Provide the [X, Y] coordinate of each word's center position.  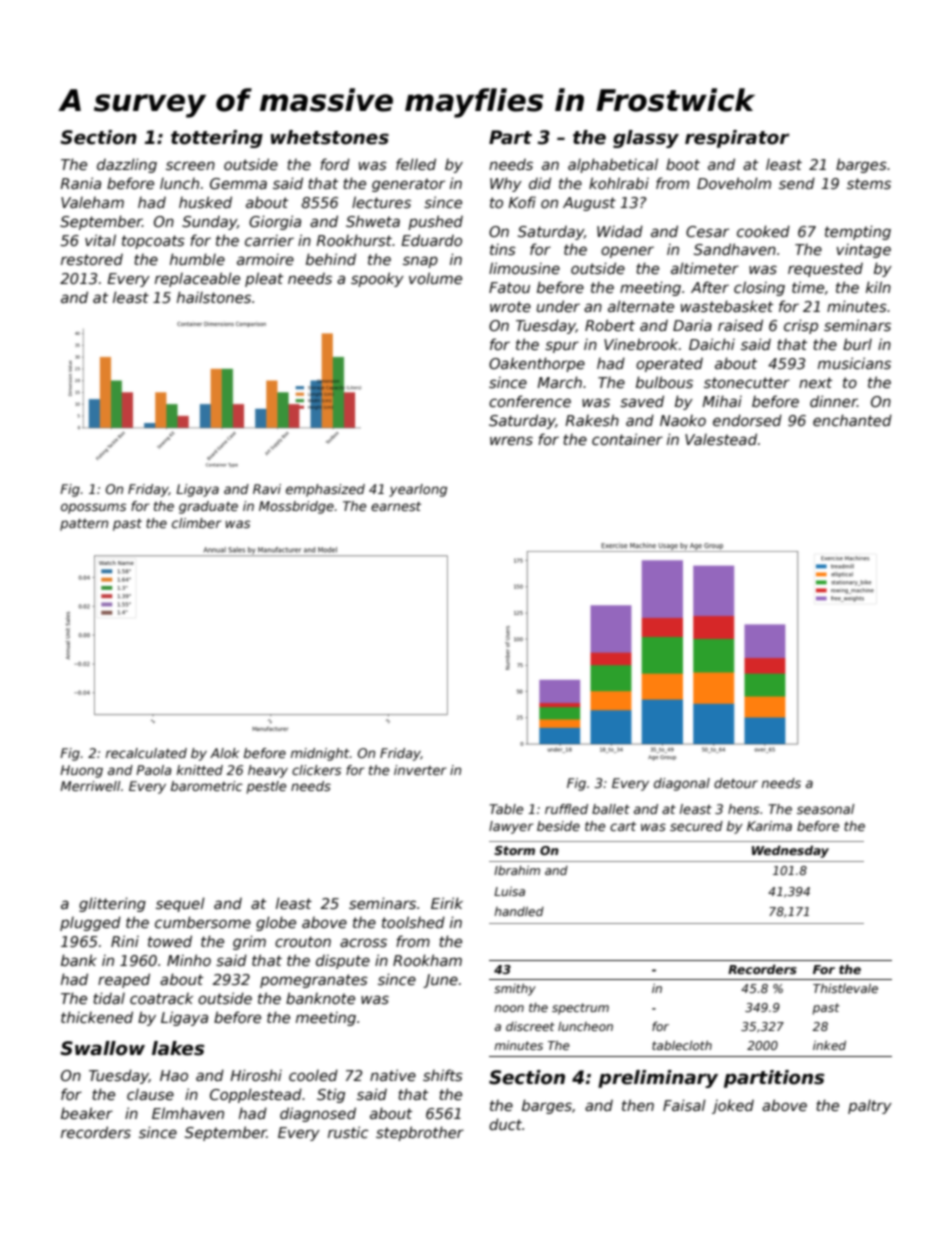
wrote [510, 306]
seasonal [825, 809]
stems [869, 183]
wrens [511, 440]
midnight [320, 754]
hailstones [214, 297]
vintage [863, 251]
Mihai [722, 401]
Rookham [427, 960]
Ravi [267, 489]
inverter [420, 770]
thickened [97, 1017]
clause [150, 1094]
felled [416, 164]
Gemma [238, 183]
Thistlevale [845, 988]
